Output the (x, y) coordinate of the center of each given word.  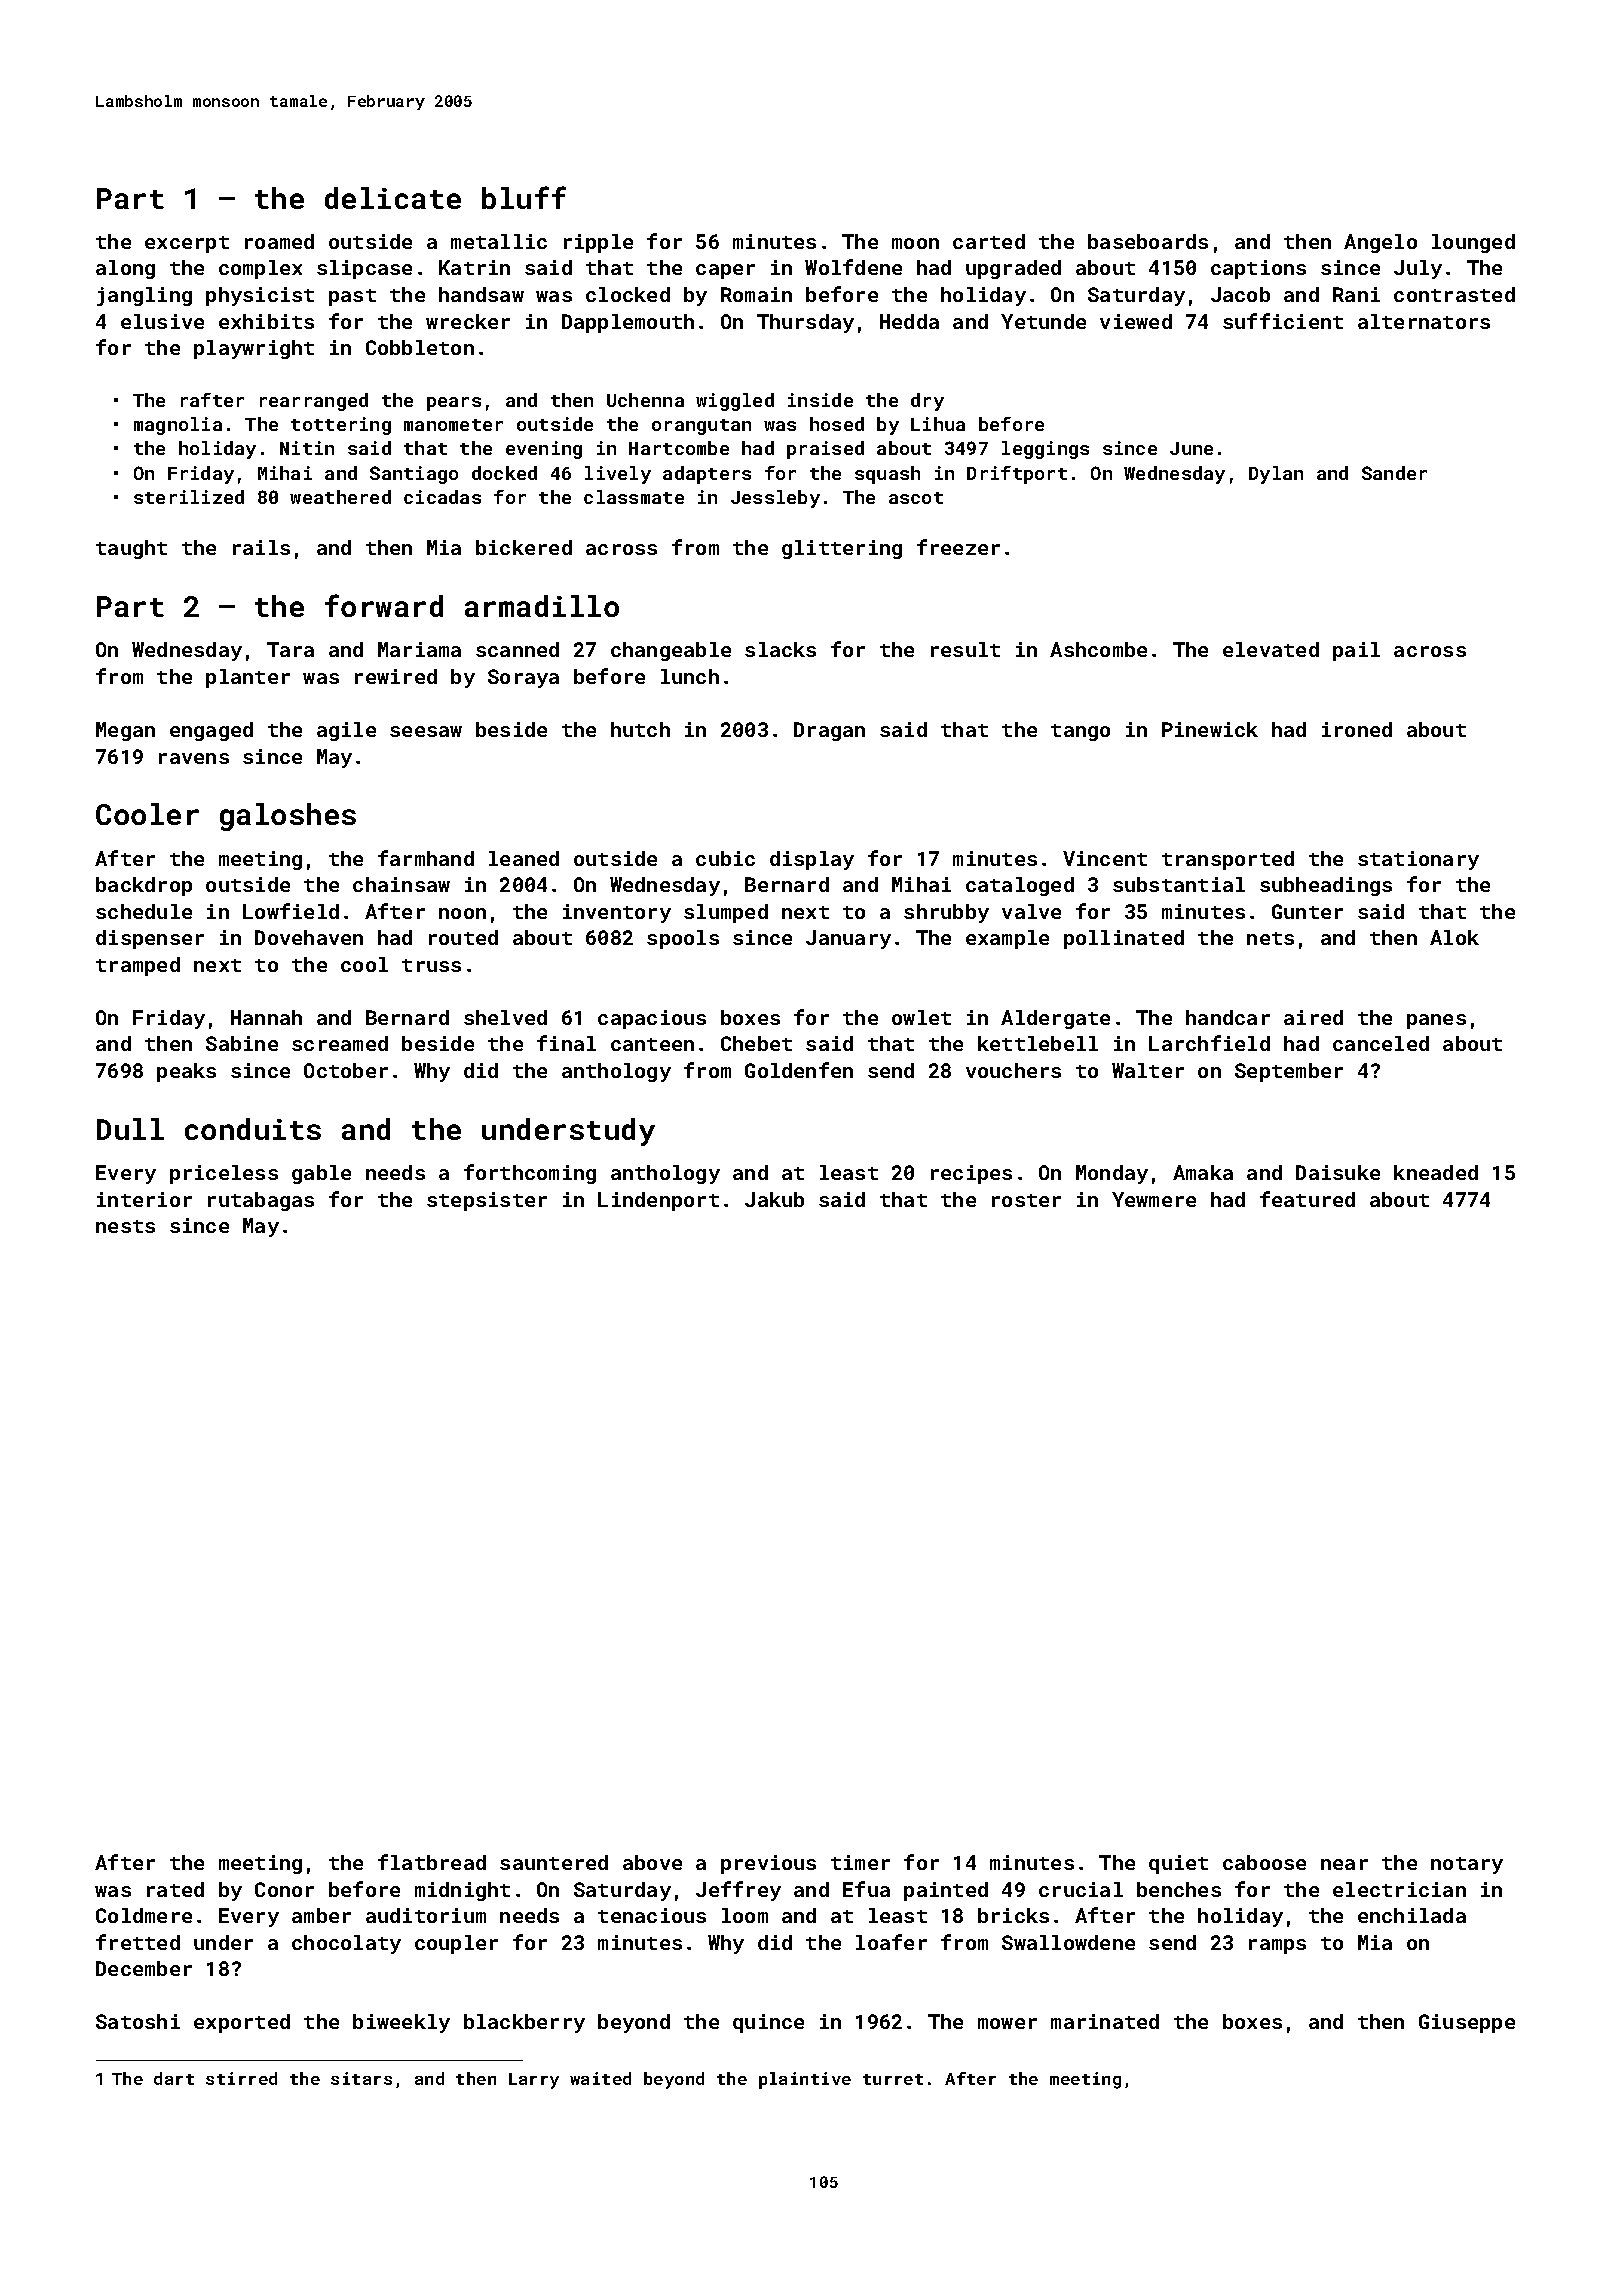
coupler (456, 1944)
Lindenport (658, 1201)
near (1344, 1864)
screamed (340, 1043)
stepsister (487, 1201)
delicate (393, 198)
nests (125, 1226)
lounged (1473, 243)
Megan (125, 731)
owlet (921, 1017)
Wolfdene (853, 267)
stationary (1418, 860)
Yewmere (1154, 1199)
